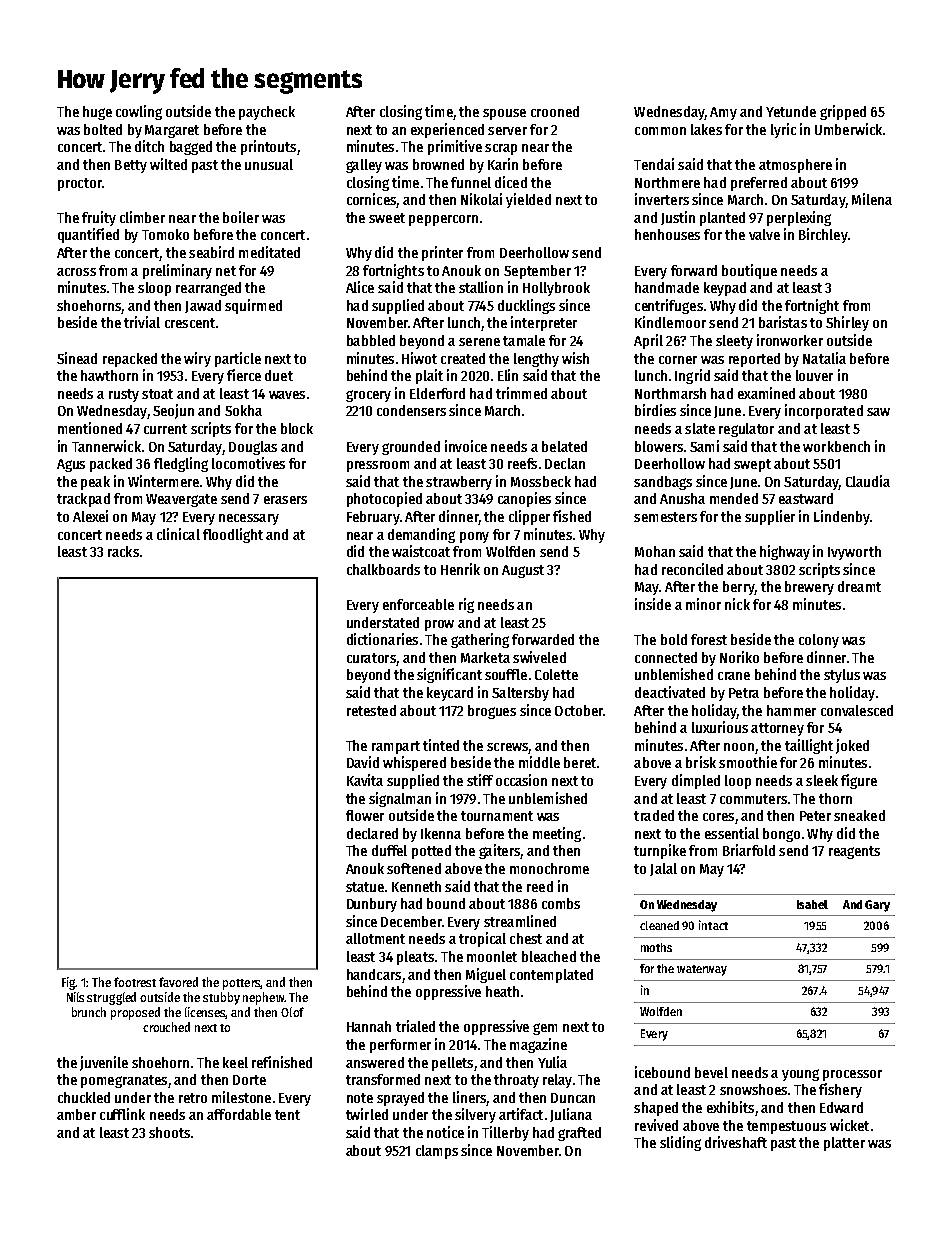  What do you see at coordinates (791, 111) in the image?
I see `Yetunde` at bounding box center [791, 111].
